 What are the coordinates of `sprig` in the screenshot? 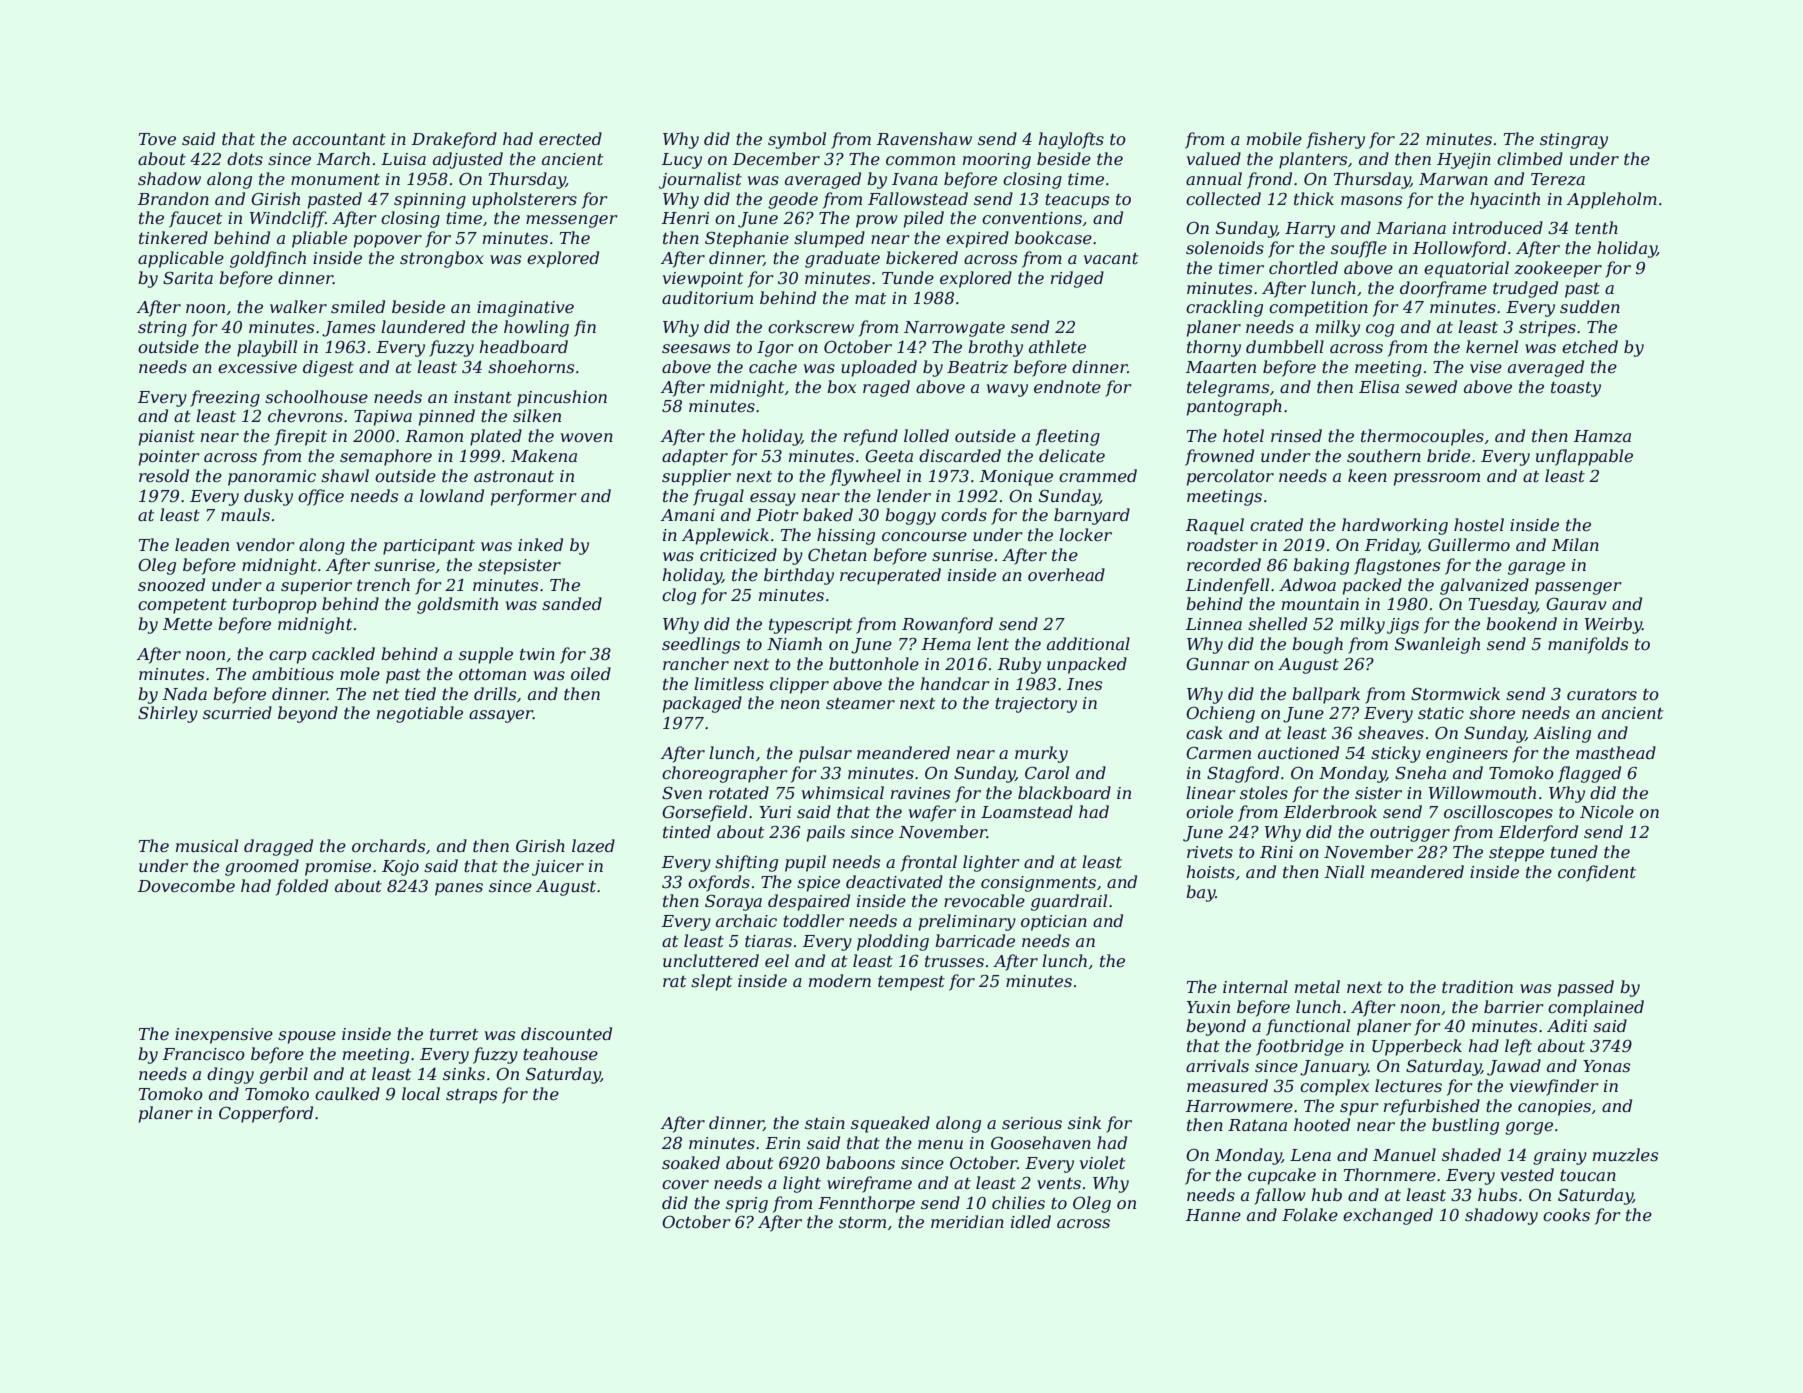 It's located at (747, 1205).
